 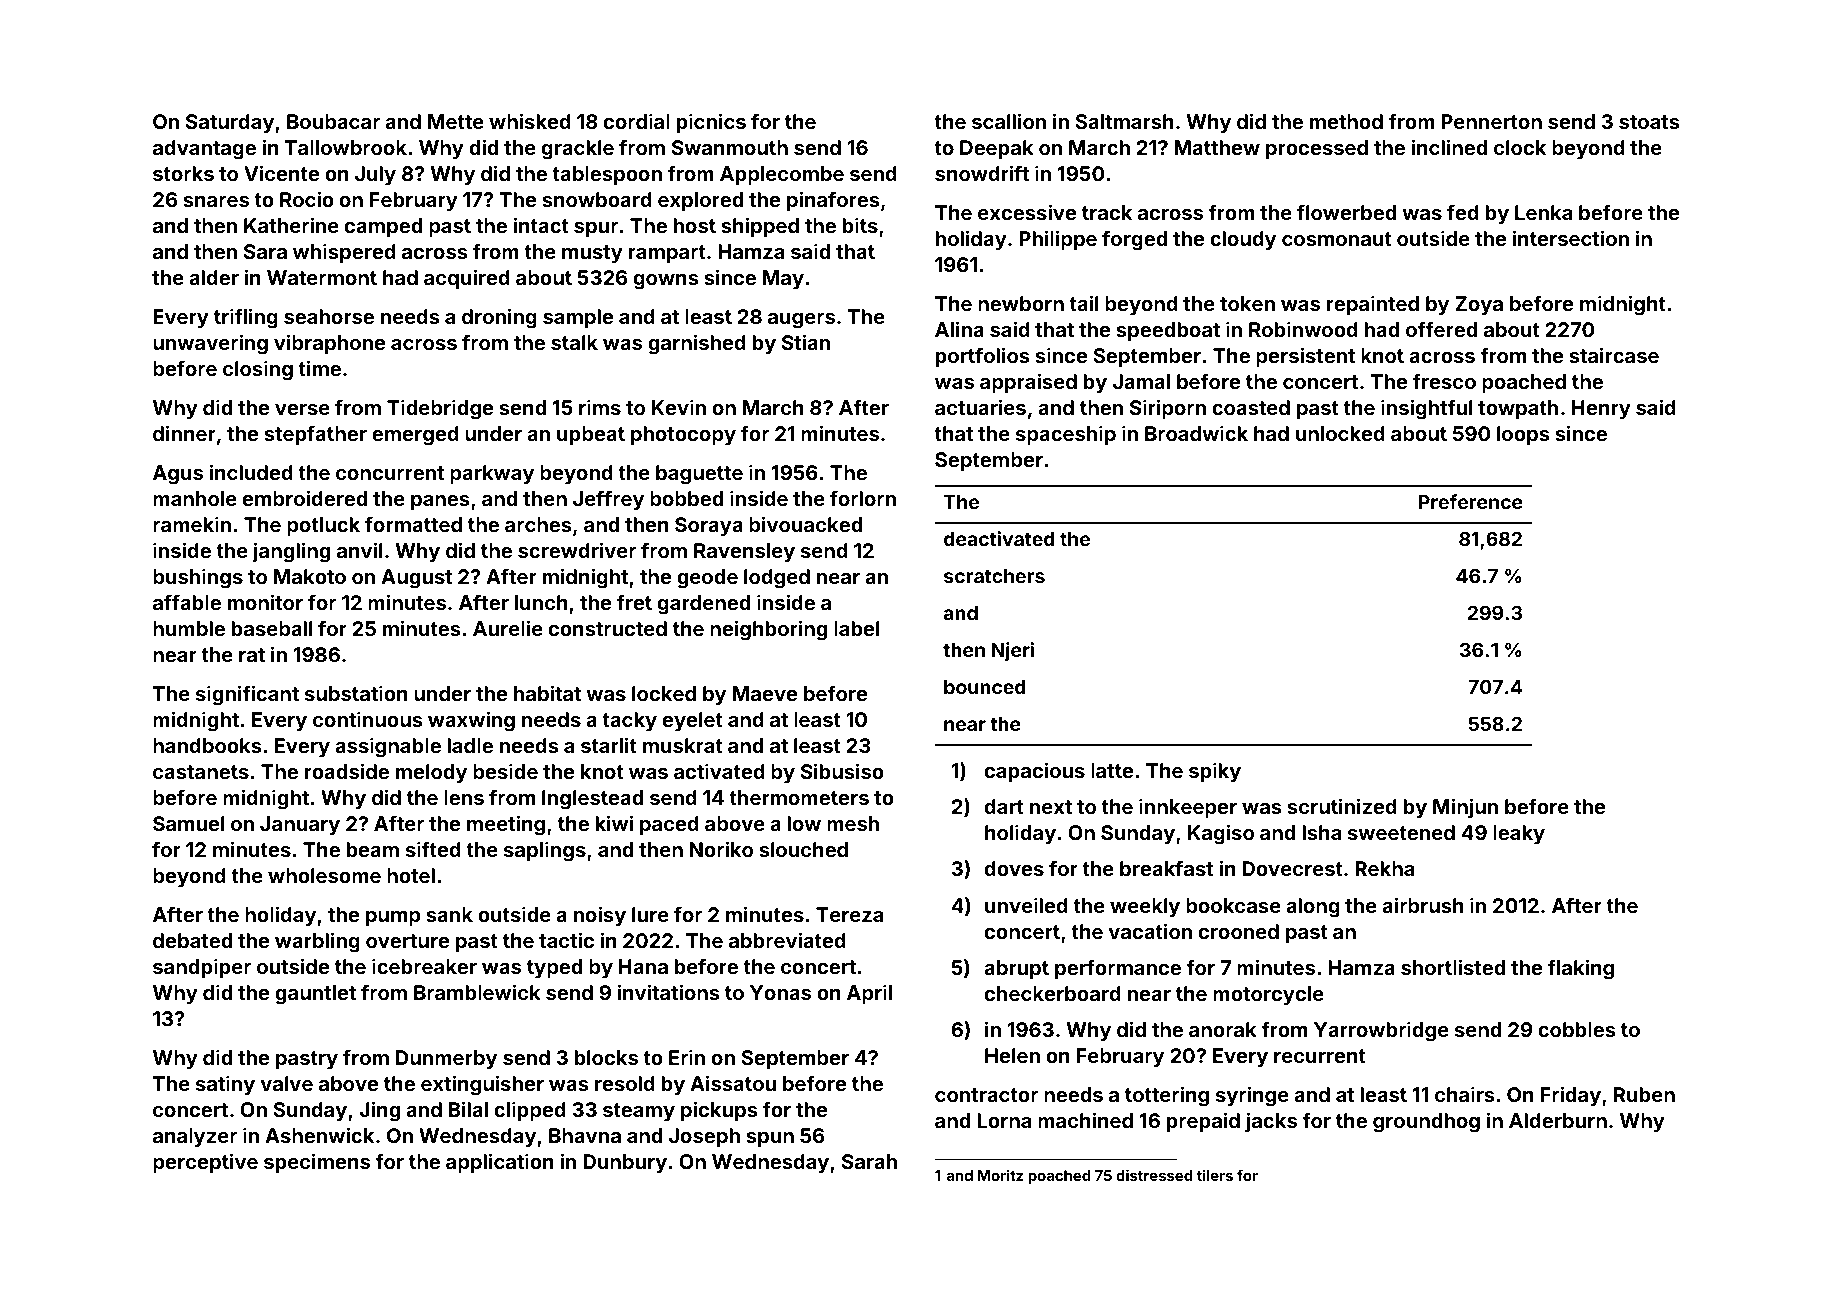 What do you see at coordinates (849, 914) in the image?
I see `Tereza` at bounding box center [849, 914].
